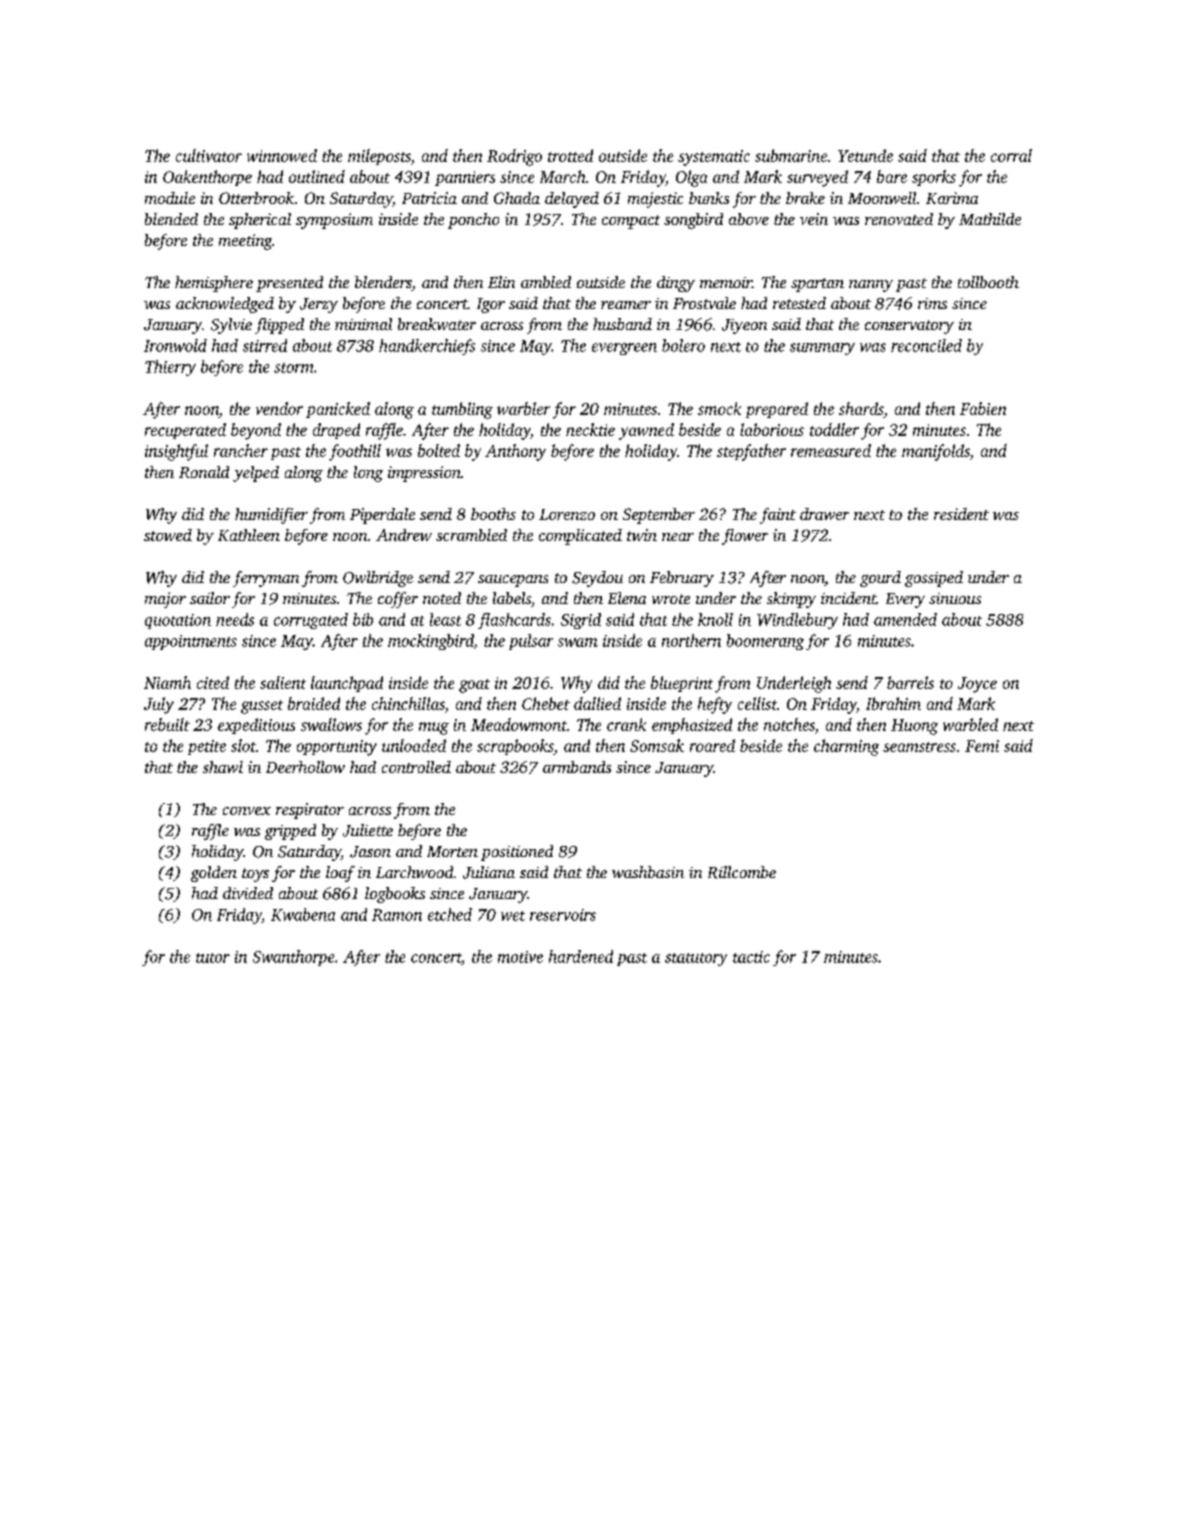 The height and width of the page is (1526, 1179). I want to click on hardened, so click(581, 956).
